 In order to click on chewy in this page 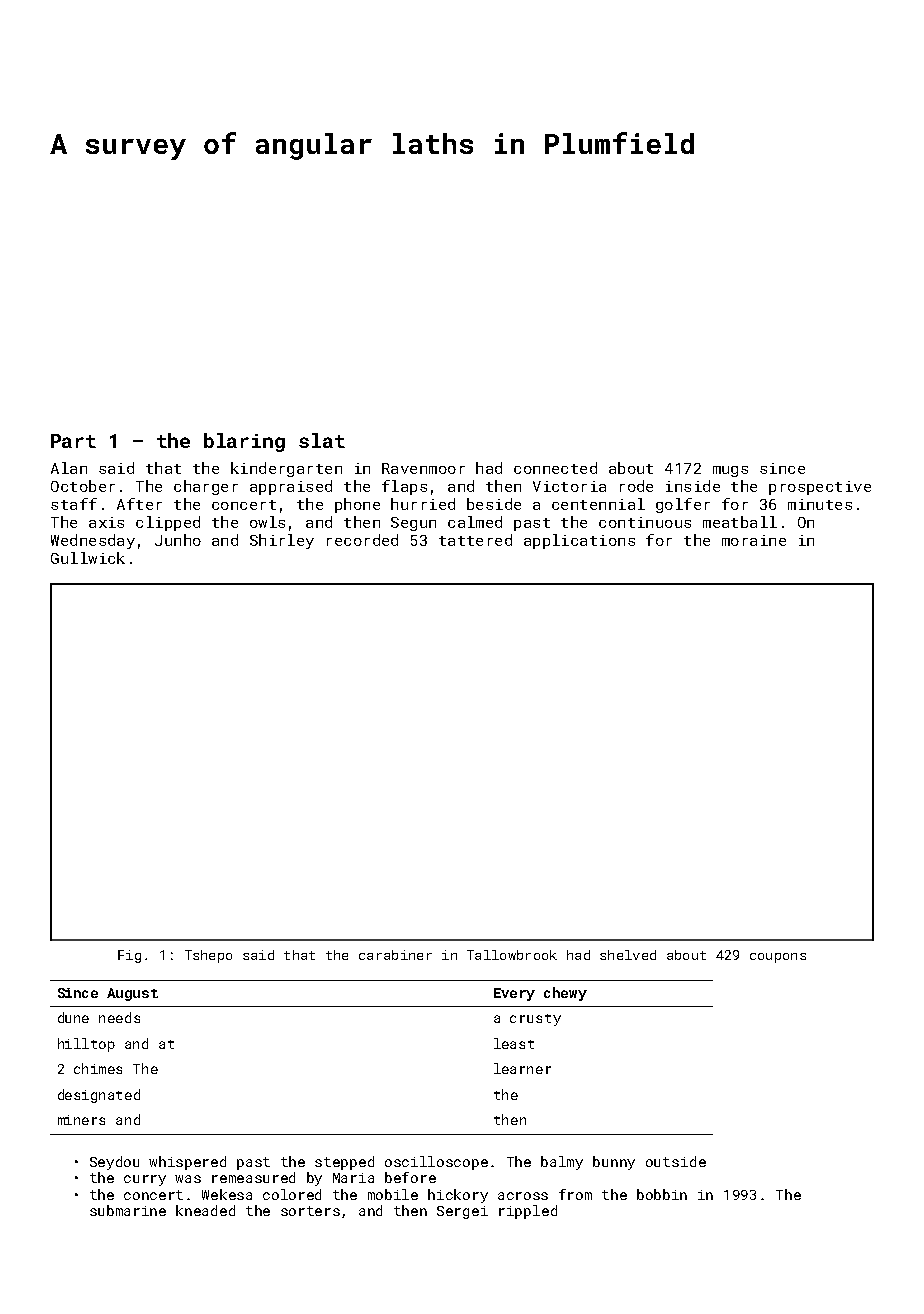, I will do `click(565, 994)`.
